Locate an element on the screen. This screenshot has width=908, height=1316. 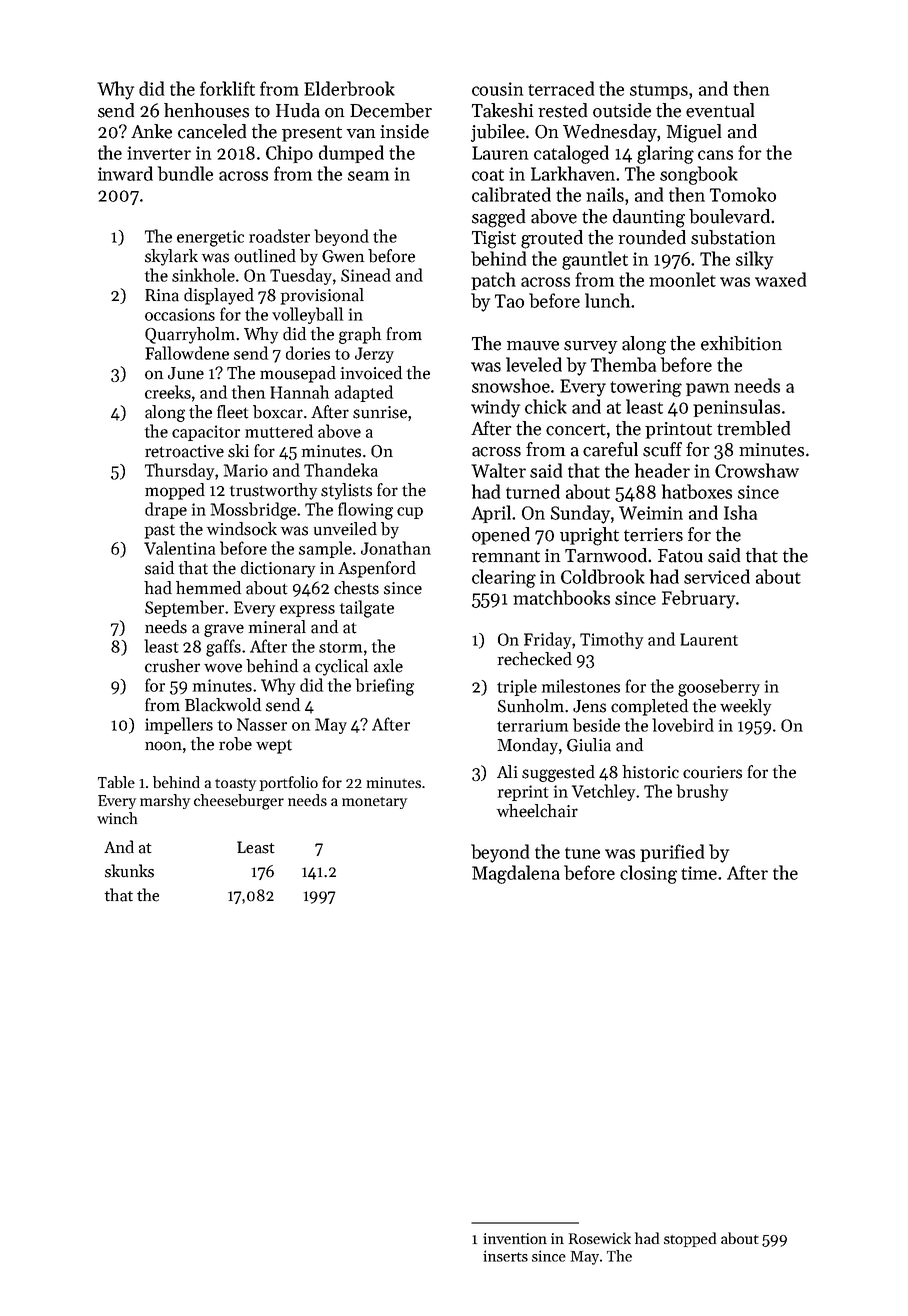
eventual is located at coordinates (720, 110).
